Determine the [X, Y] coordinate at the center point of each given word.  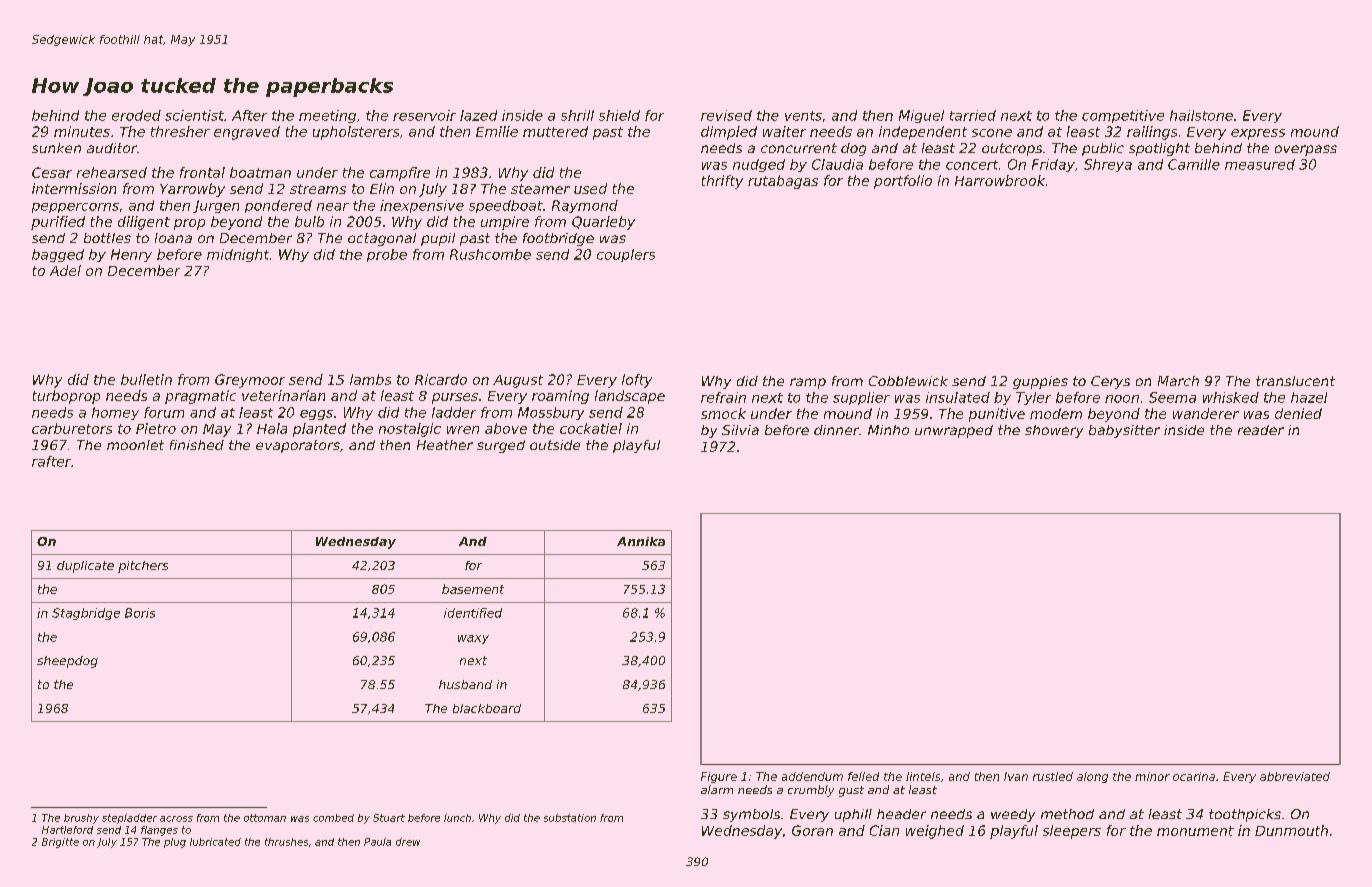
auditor [112, 148]
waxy [473, 639]
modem [1056, 413]
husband [465, 684]
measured [1260, 164]
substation [570, 818]
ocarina [1194, 776]
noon [1122, 399]
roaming [560, 397]
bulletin [146, 379]
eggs [316, 415]
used [590, 188]
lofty [637, 381]
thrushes [286, 842]
